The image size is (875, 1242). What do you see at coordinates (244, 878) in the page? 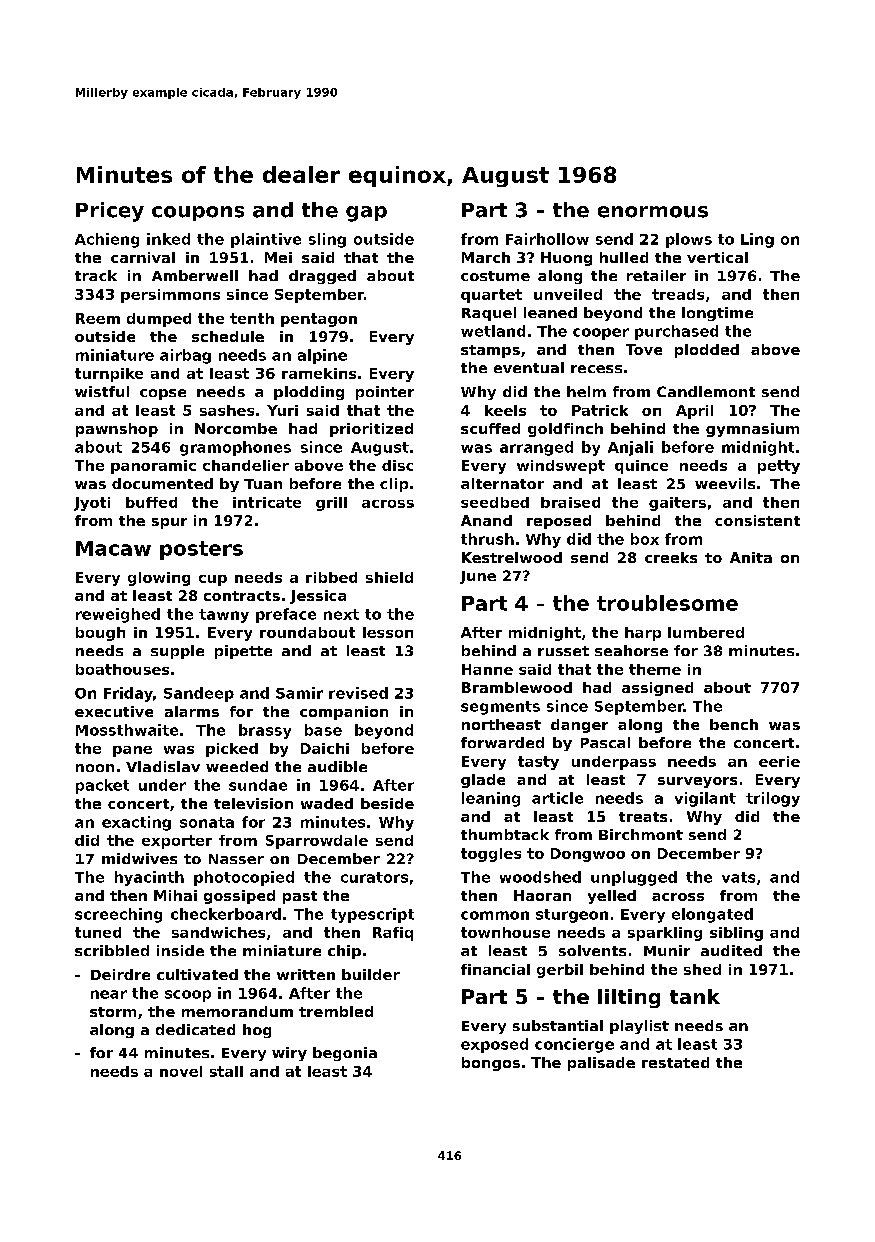
I see `photocopied` at bounding box center [244, 878].
